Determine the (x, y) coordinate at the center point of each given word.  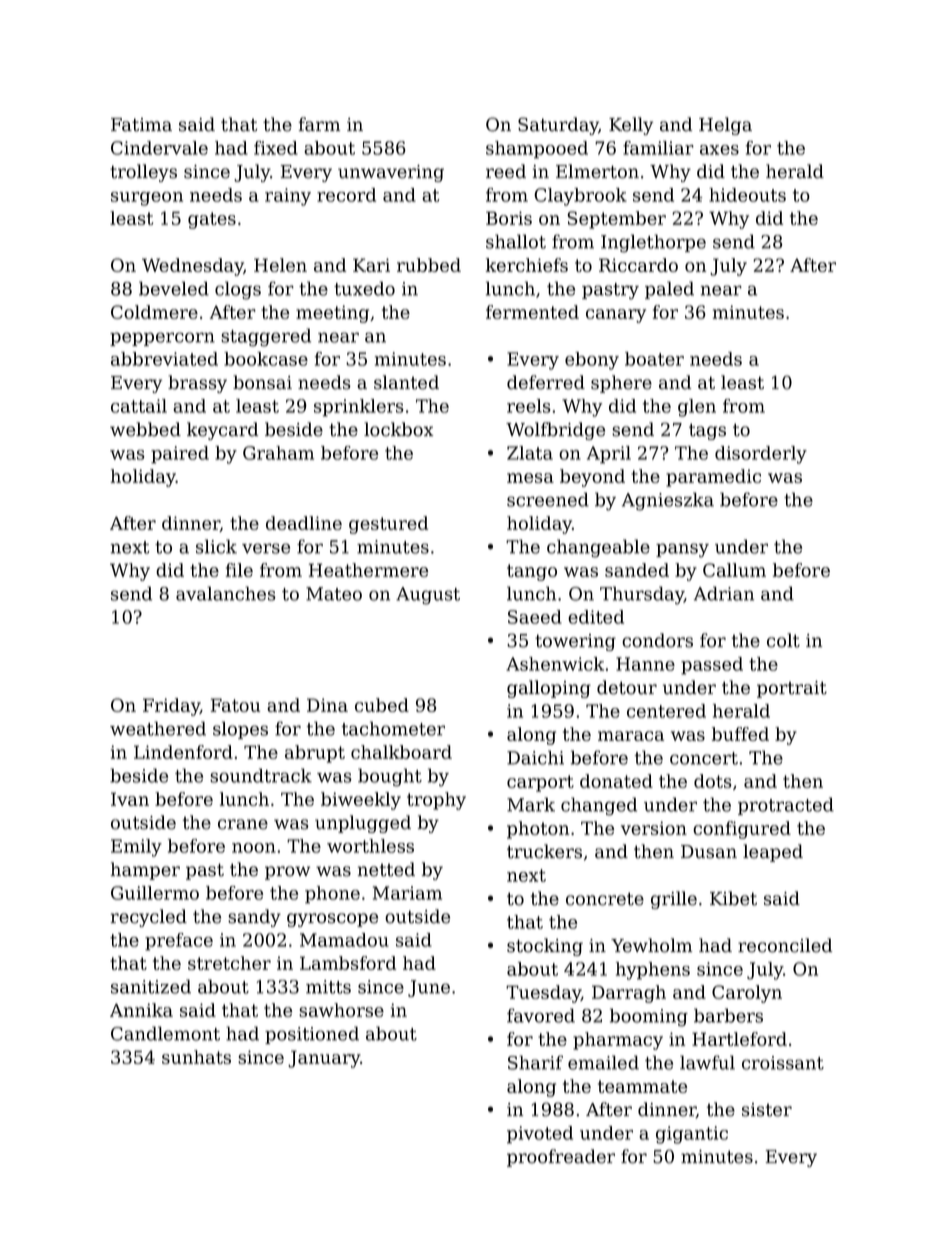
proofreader (561, 1158)
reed (506, 171)
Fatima (141, 125)
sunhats (196, 1057)
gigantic (692, 1135)
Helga (725, 126)
